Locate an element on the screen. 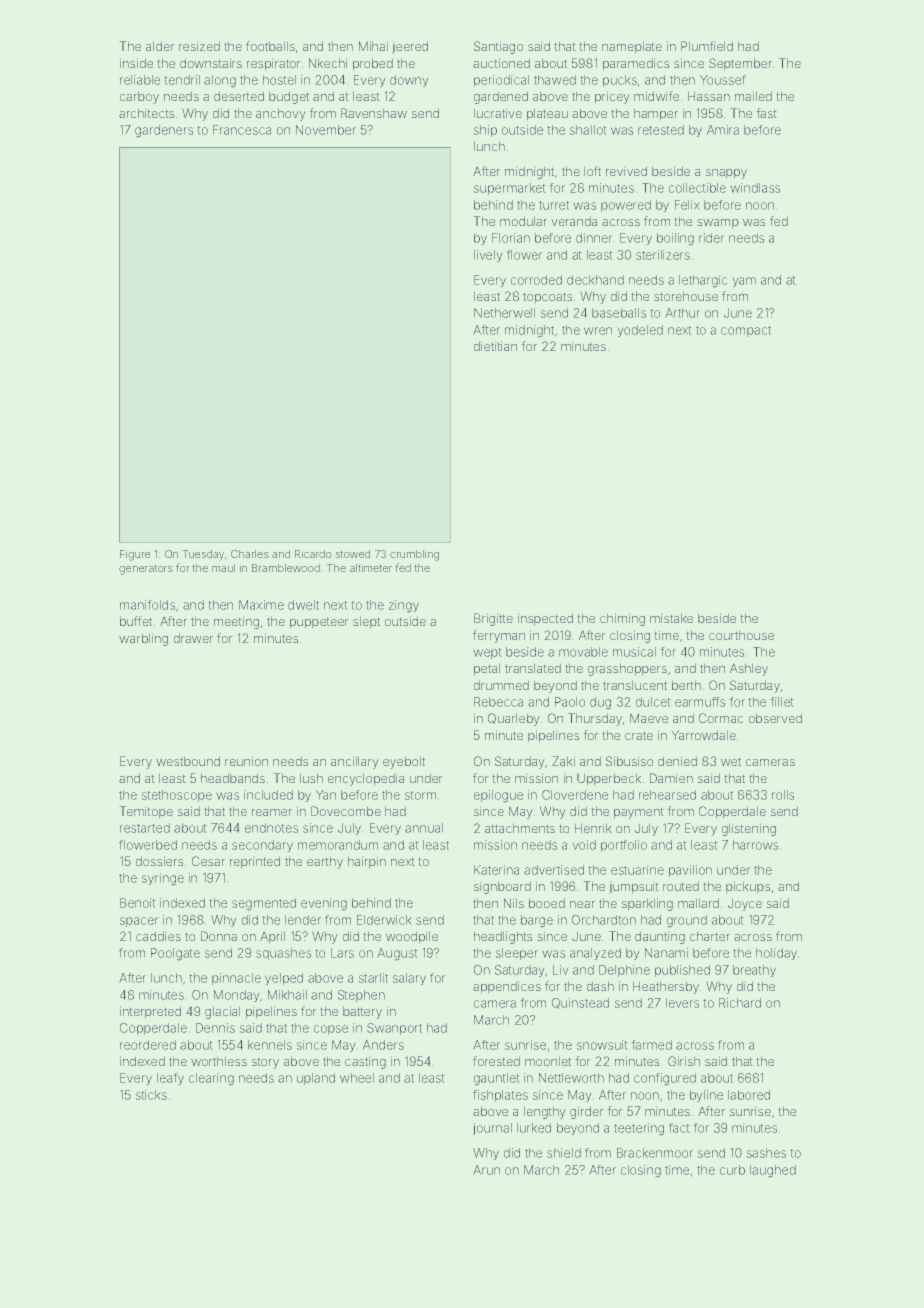 Image resolution: width=924 pixels, height=1308 pixels. architects is located at coordinates (146, 113).
